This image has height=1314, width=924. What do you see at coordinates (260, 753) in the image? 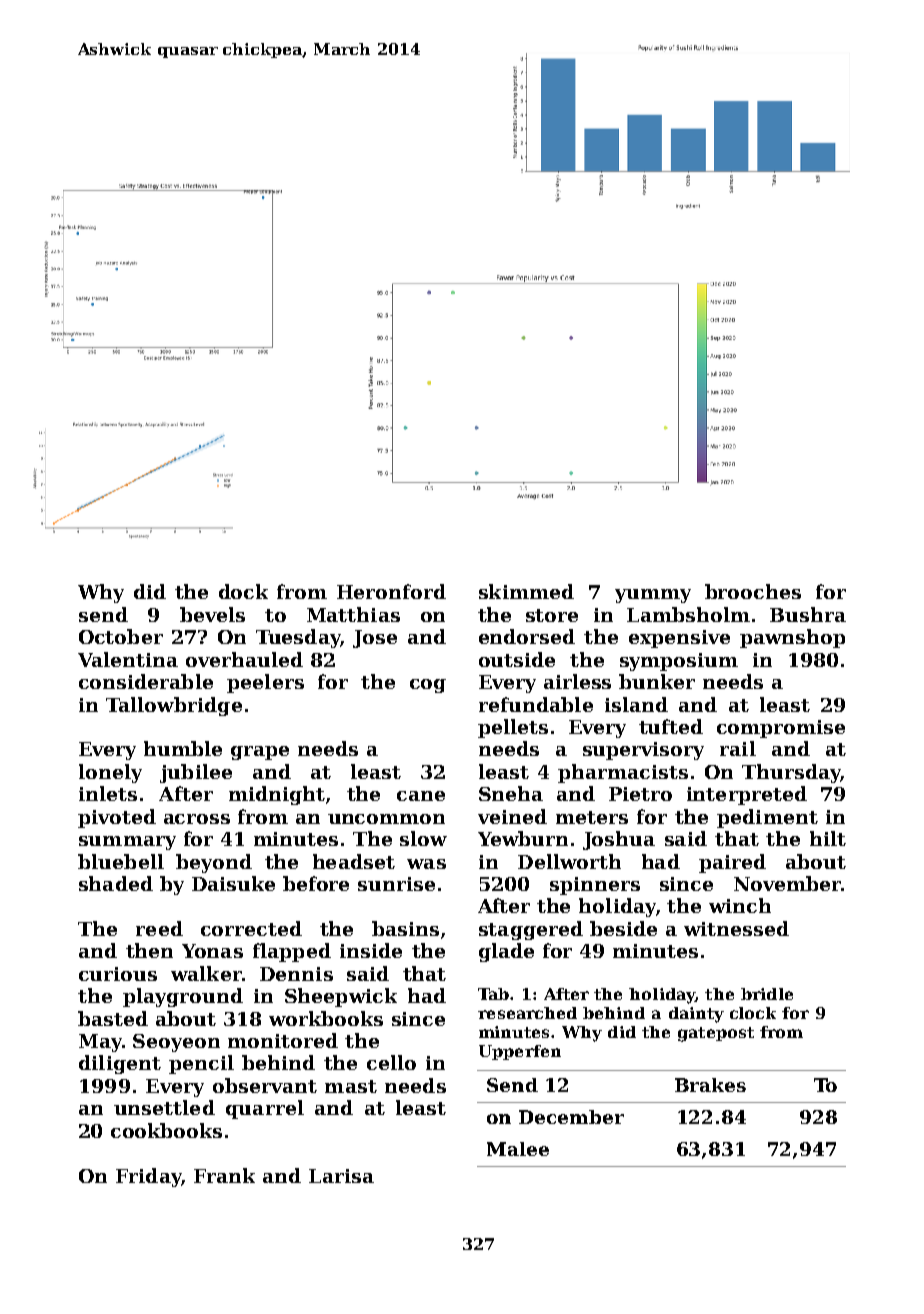
I see `grape` at bounding box center [260, 753].
